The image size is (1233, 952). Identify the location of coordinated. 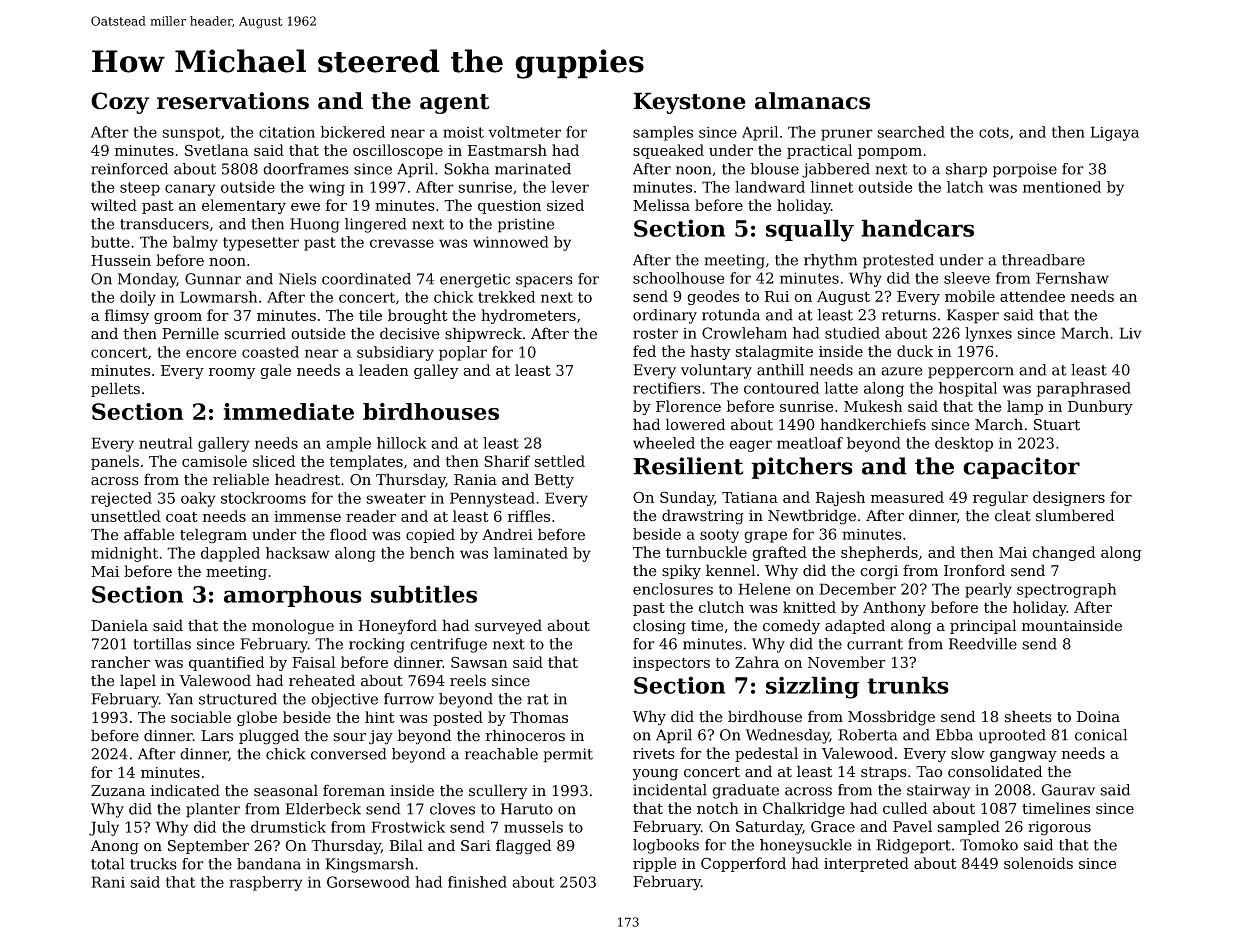
(366, 279).
